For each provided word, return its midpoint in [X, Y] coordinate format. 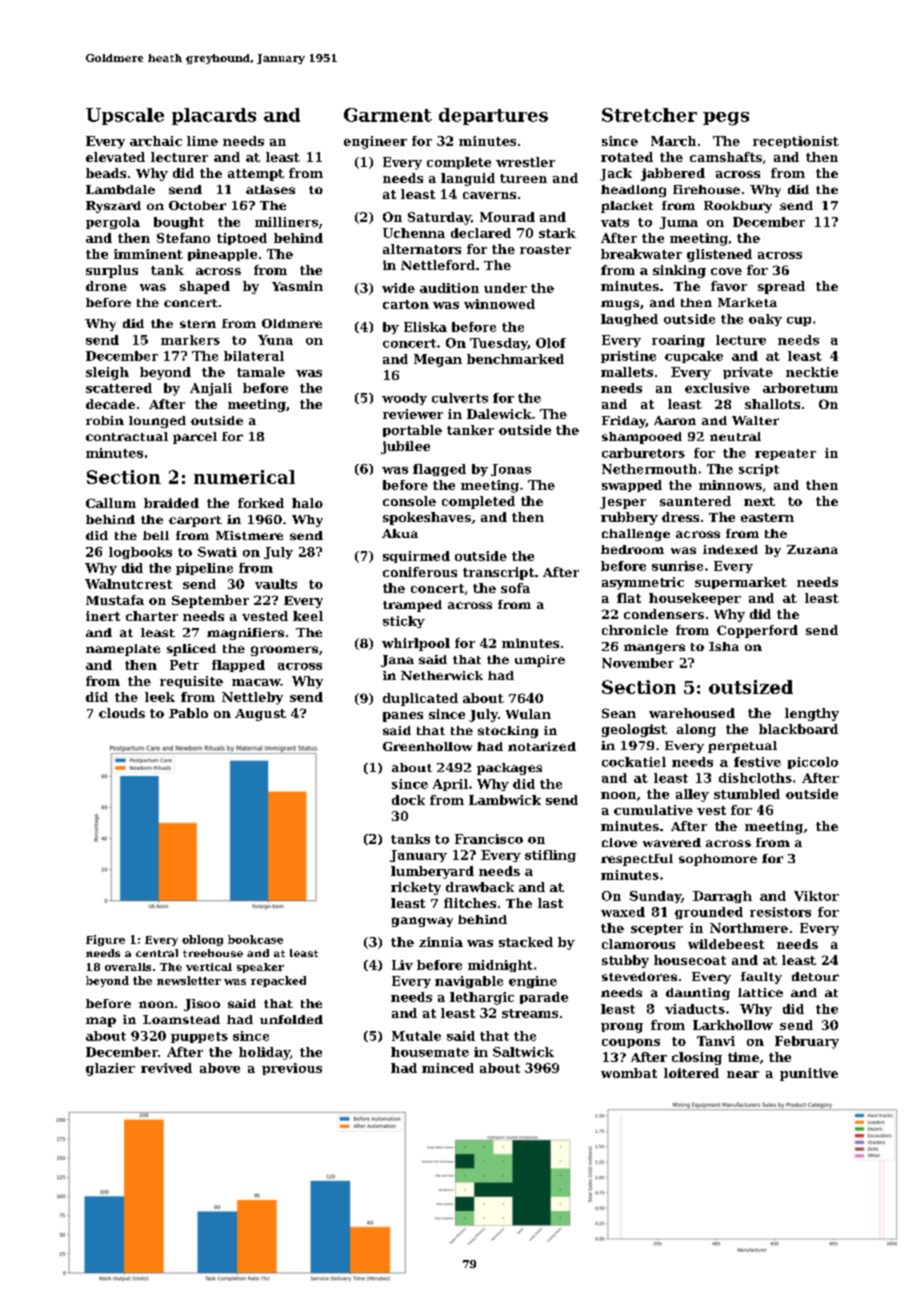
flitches [470, 903]
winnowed [499, 304]
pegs [726, 119]
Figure [105, 940]
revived [166, 1068]
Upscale [125, 116]
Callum [111, 503]
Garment [388, 115]
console [409, 501]
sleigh [107, 373]
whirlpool [416, 644]
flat [629, 598]
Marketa [747, 302]
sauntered [695, 501]
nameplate [123, 650]
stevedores [639, 976]
